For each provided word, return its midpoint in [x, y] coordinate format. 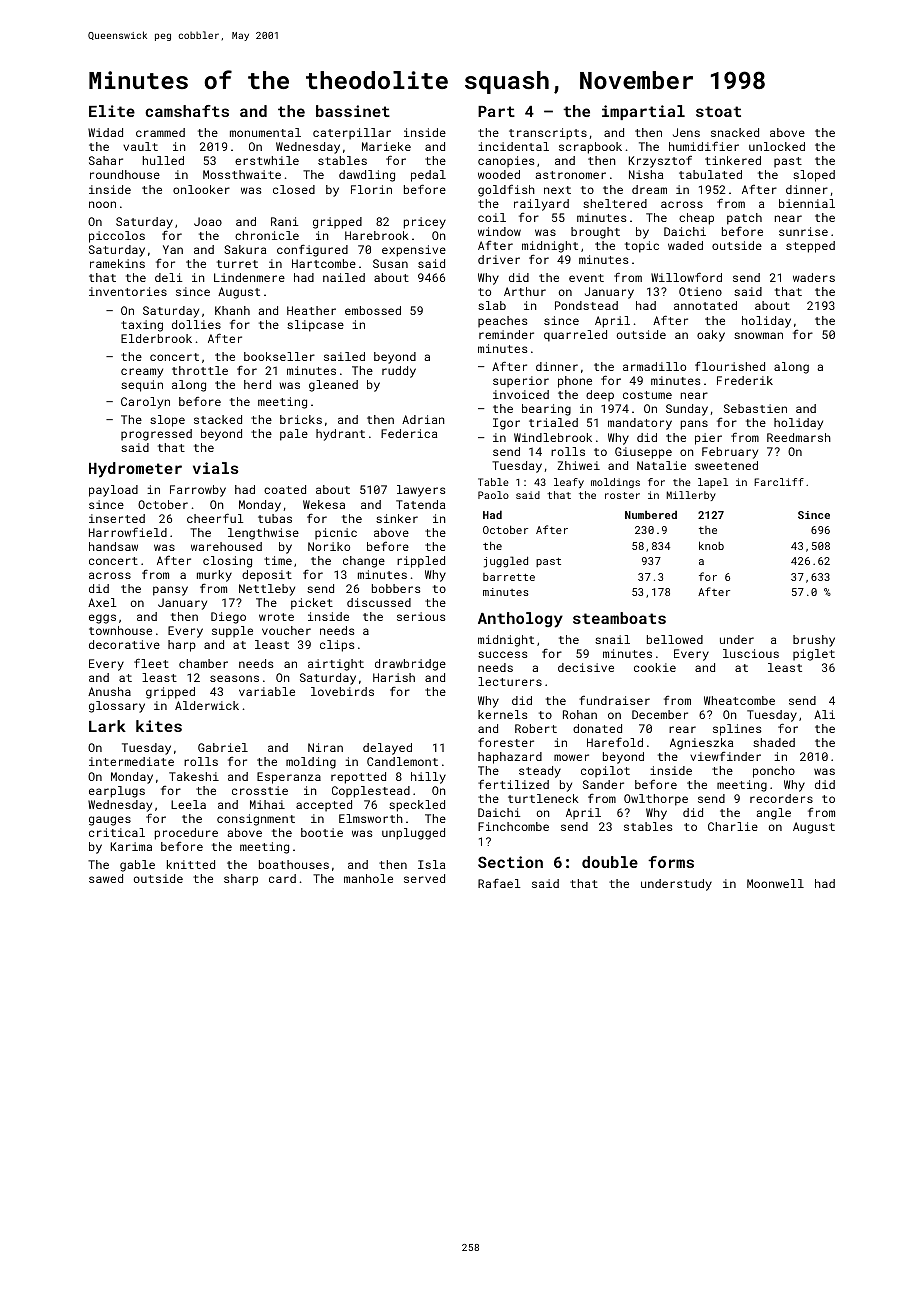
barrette [509, 577]
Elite [112, 111]
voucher [286, 630]
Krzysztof [660, 162]
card [282, 878]
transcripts [548, 134]
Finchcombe [513, 826]
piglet [814, 655]
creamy [142, 373]
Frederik [745, 380]
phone [575, 382]
